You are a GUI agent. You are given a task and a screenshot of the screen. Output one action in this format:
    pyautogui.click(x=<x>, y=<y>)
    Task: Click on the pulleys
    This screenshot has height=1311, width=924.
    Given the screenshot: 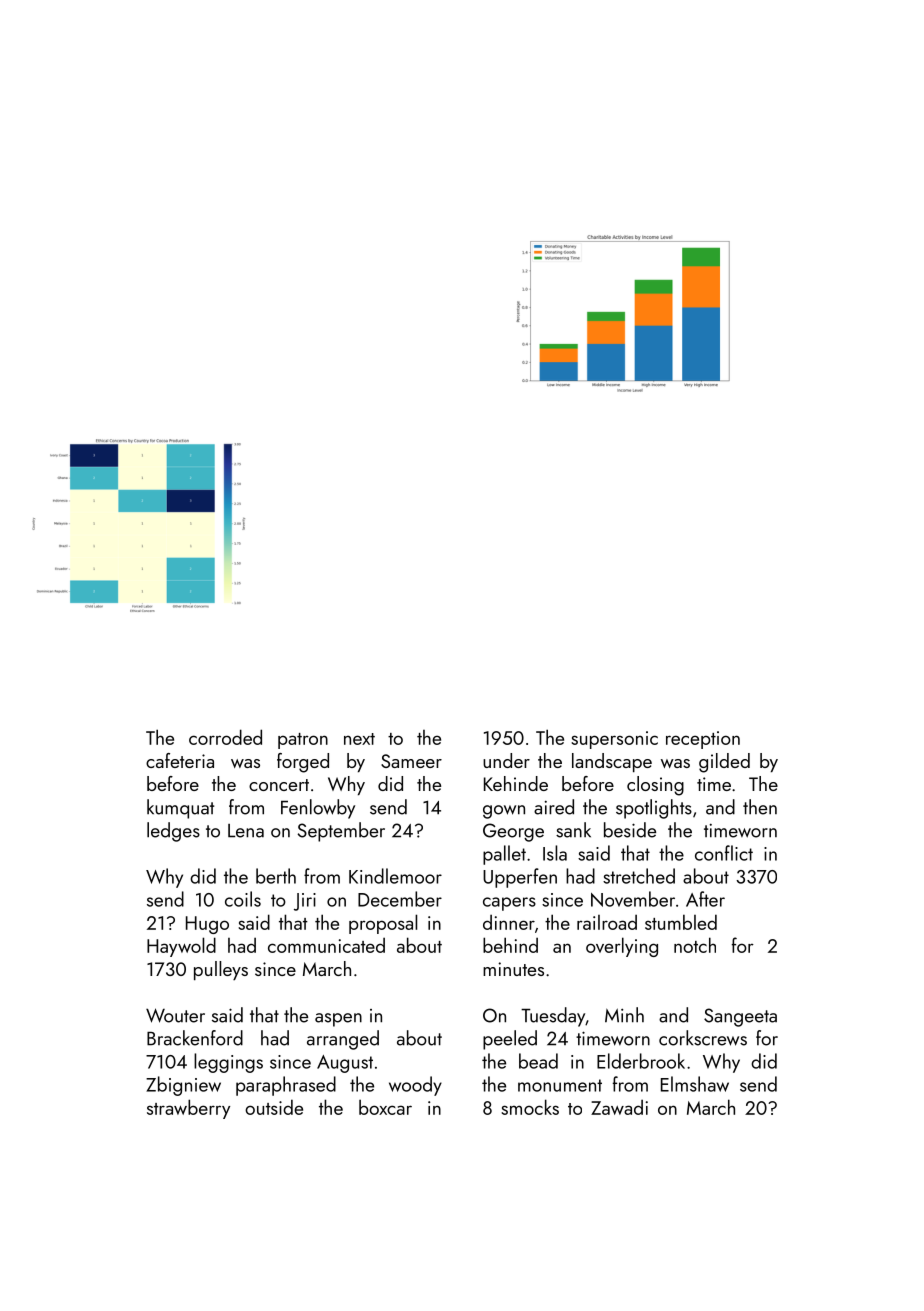 What is the action you would take?
    pyautogui.click(x=221, y=970)
